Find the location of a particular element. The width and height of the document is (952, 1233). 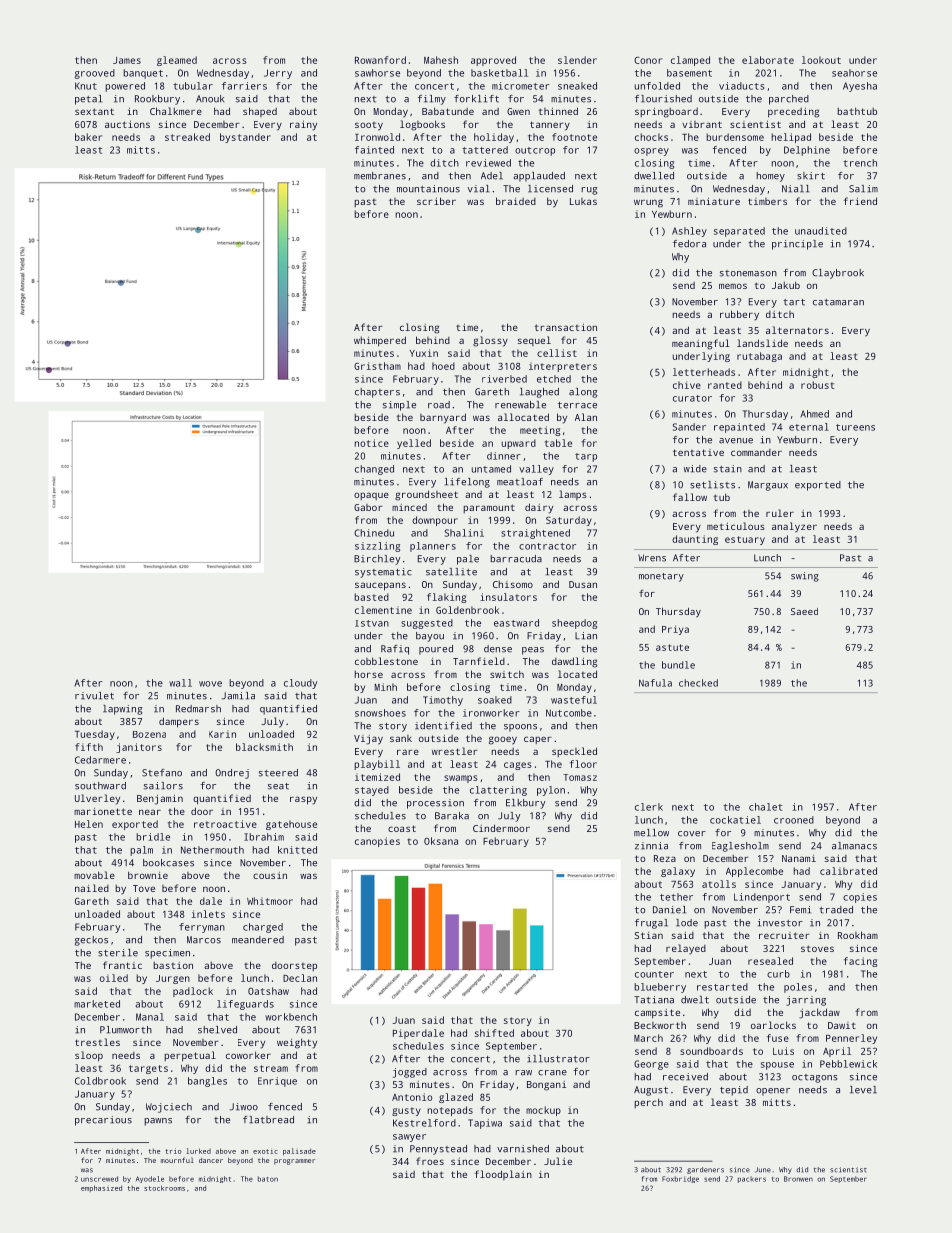

sawyer is located at coordinates (409, 1138).
